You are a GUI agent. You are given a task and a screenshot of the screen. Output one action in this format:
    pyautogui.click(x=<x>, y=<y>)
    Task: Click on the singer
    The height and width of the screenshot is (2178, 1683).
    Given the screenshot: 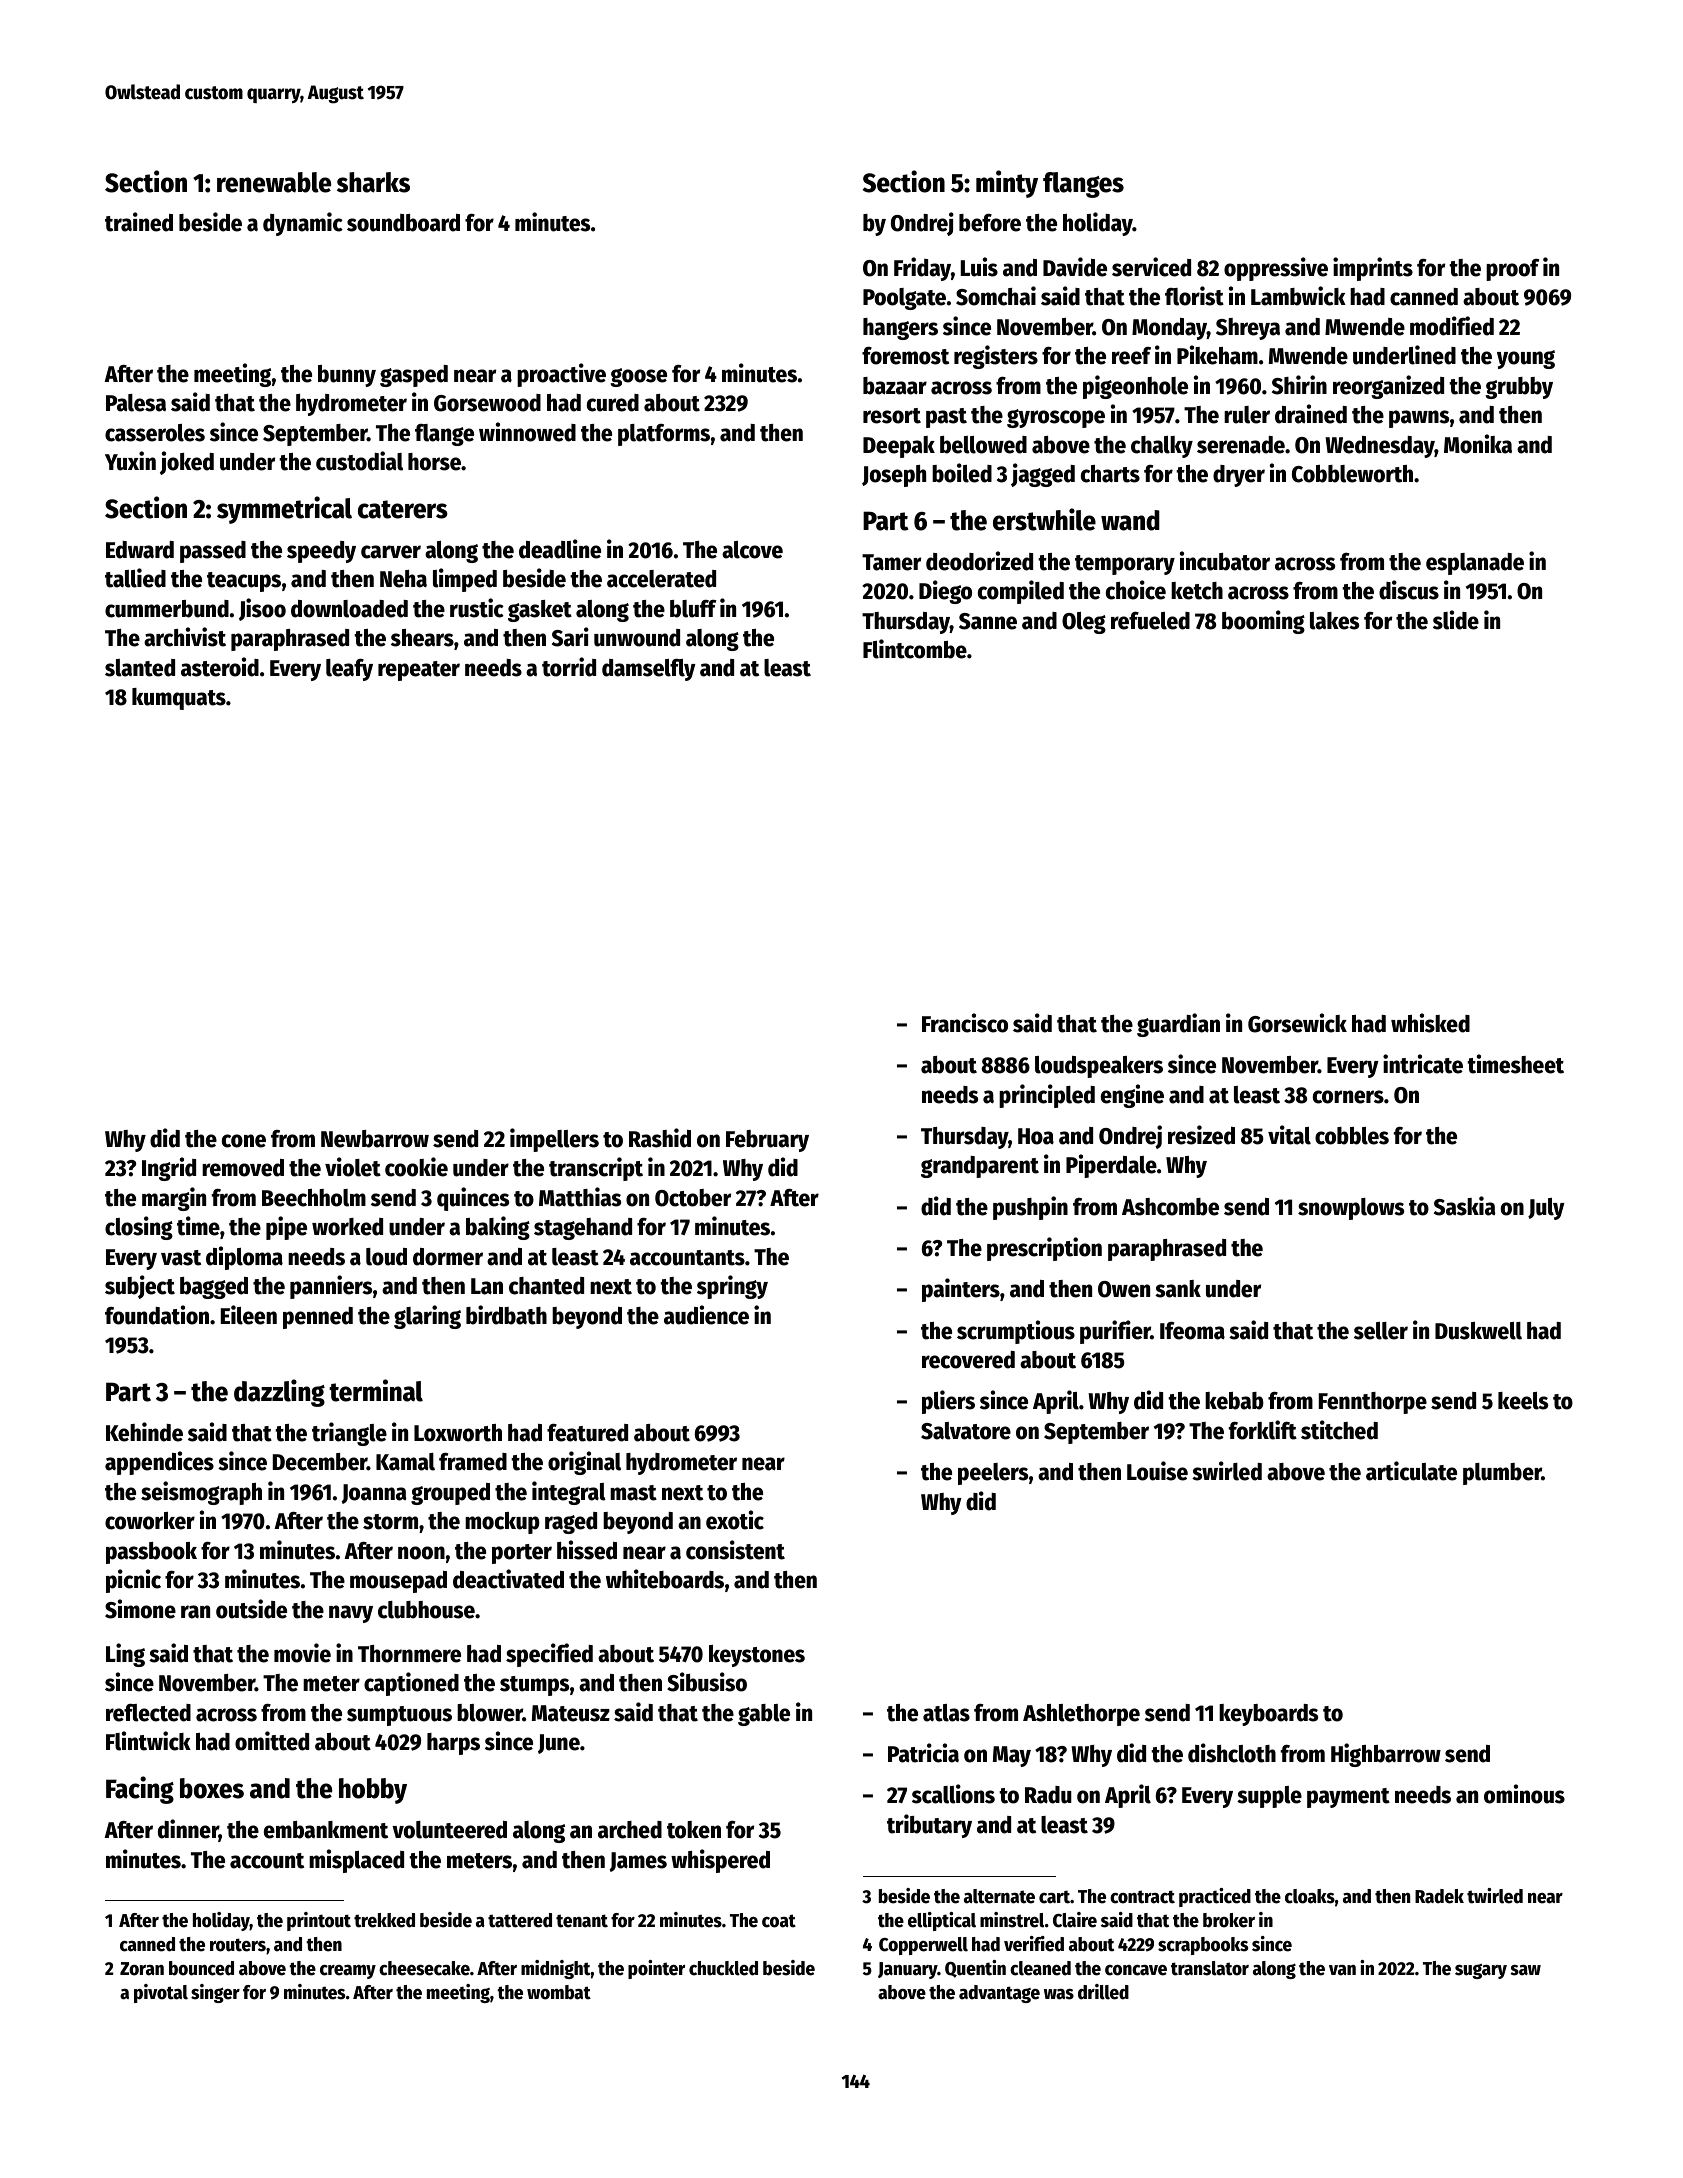 What is the action you would take?
    pyautogui.click(x=215, y=1993)
